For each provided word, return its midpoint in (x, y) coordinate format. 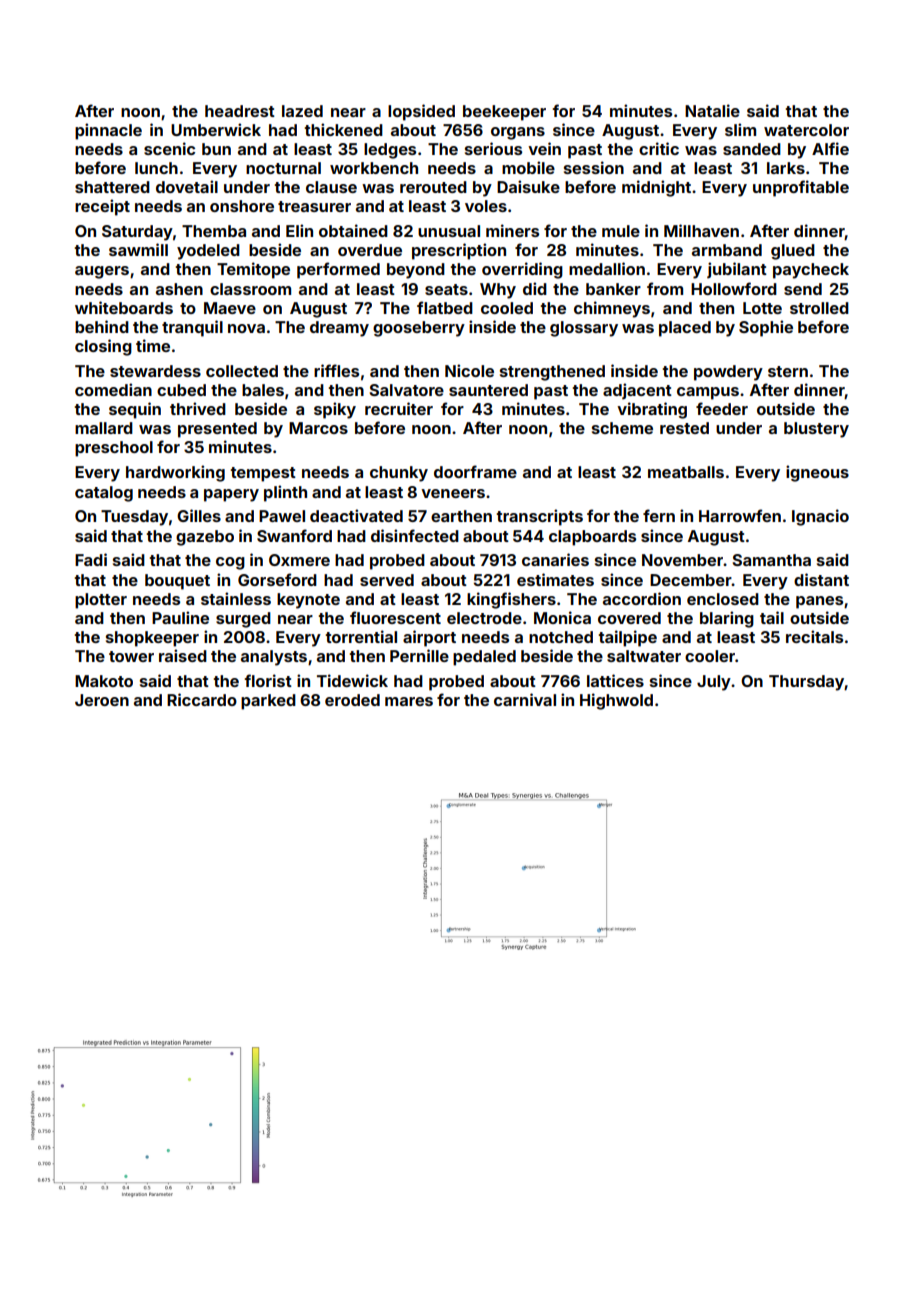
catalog (104, 494)
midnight (656, 188)
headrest (240, 111)
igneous (817, 473)
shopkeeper (152, 639)
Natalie (712, 110)
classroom (250, 289)
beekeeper (504, 113)
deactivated (356, 515)
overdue (370, 250)
